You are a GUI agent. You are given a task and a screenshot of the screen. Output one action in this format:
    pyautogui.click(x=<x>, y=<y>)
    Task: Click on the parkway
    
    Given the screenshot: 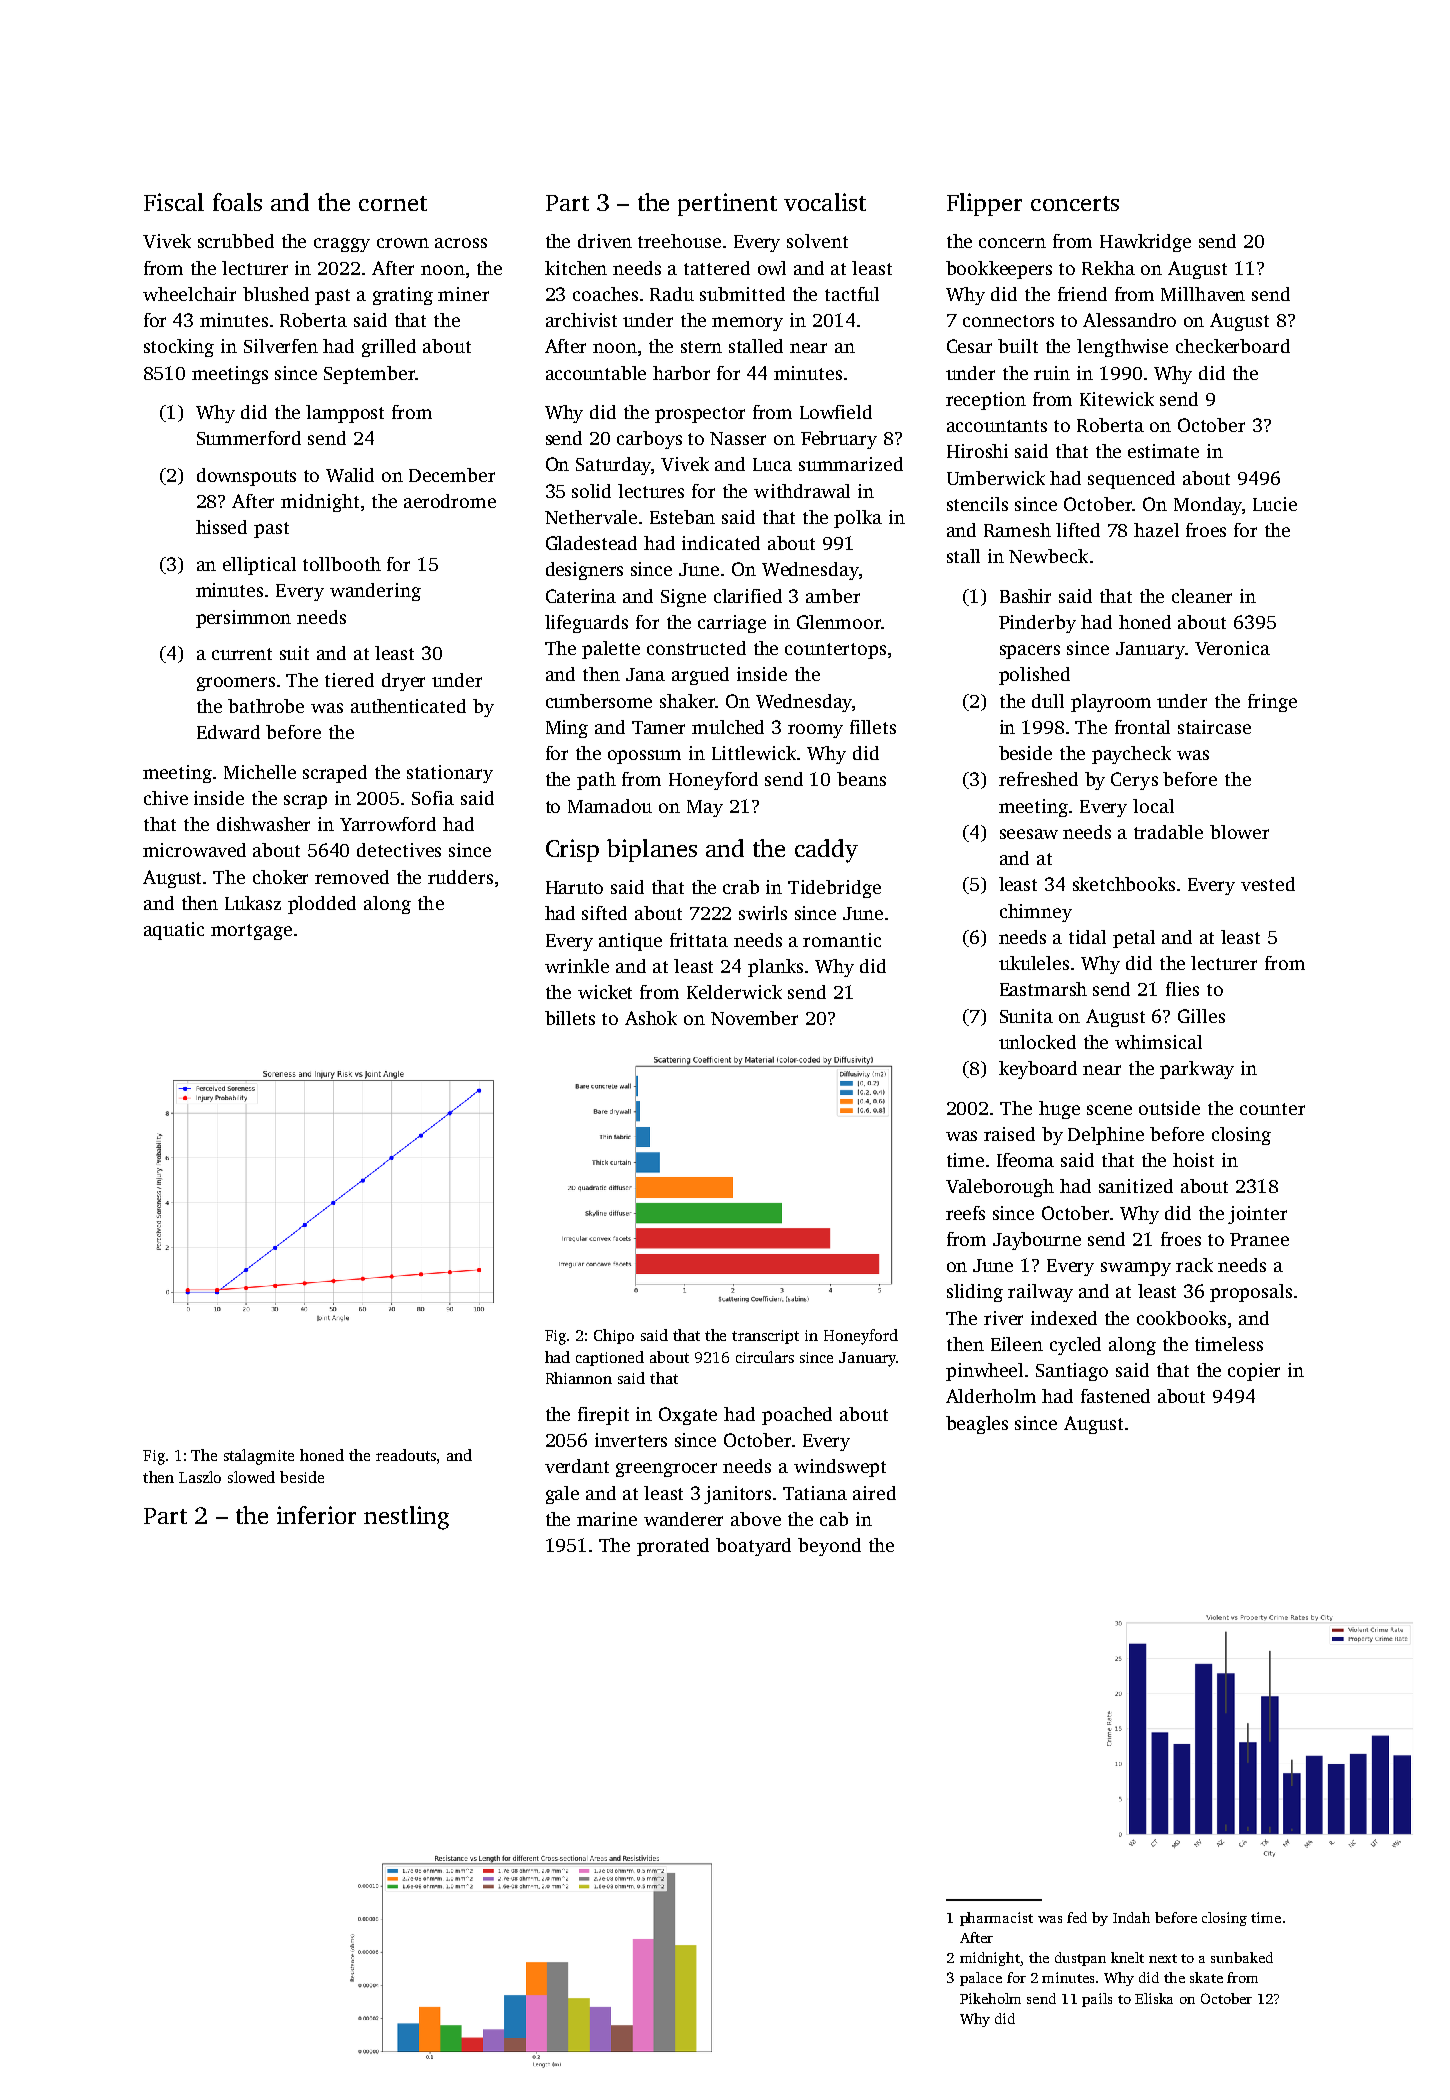 What is the action you would take?
    pyautogui.click(x=1197, y=1070)
